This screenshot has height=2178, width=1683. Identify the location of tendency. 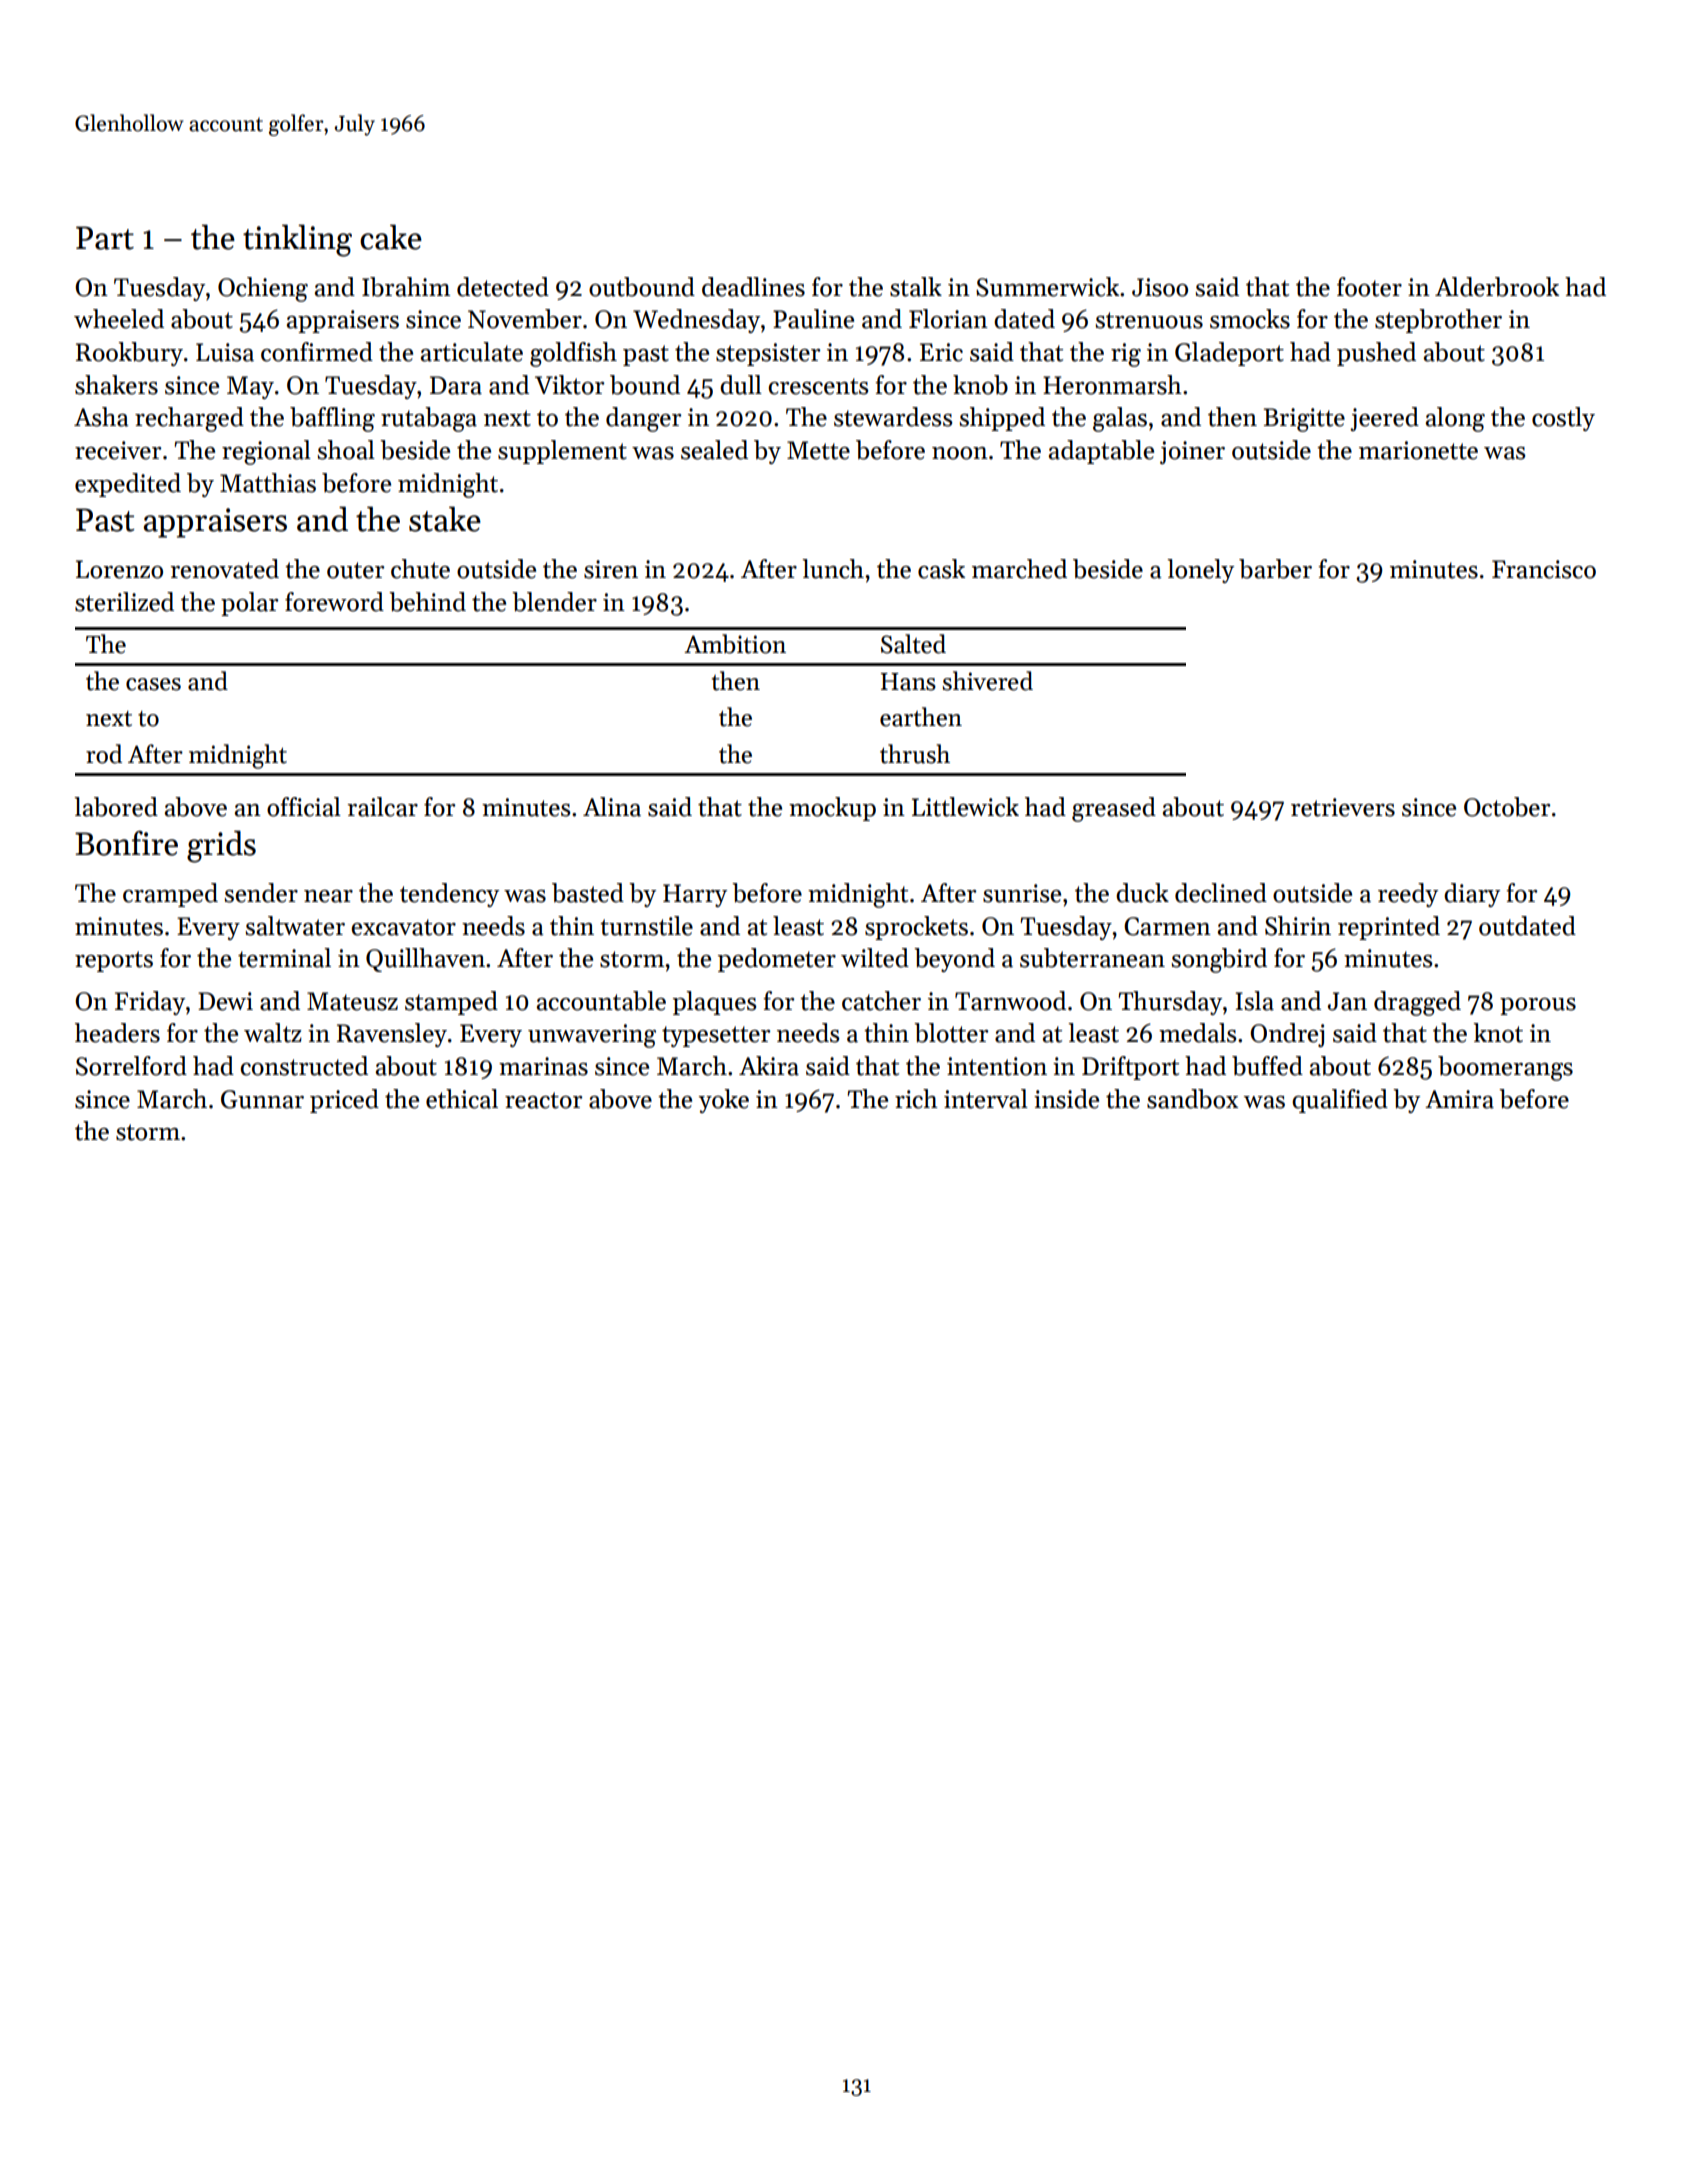
(449, 895).
